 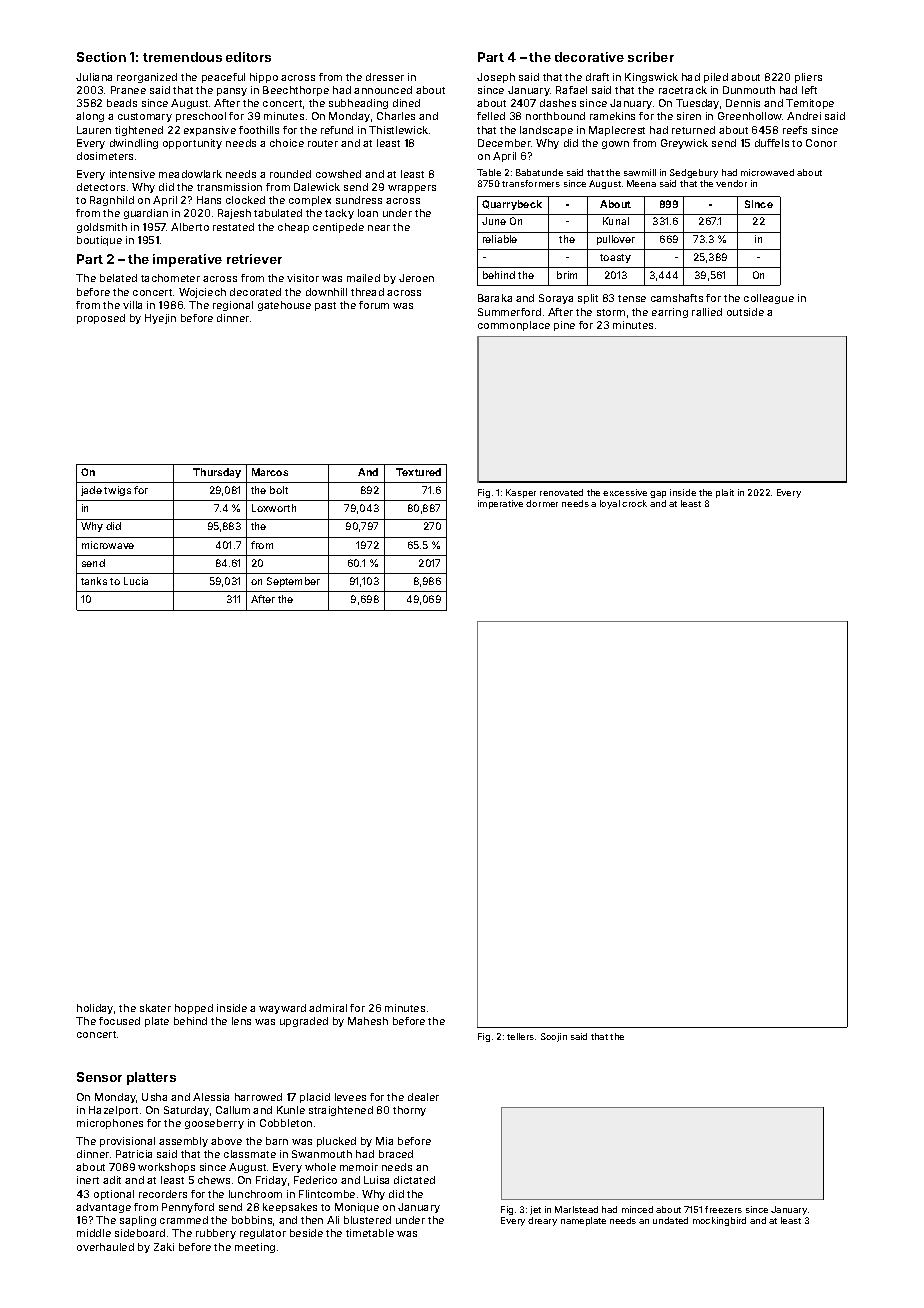 I want to click on plait, so click(x=725, y=493).
